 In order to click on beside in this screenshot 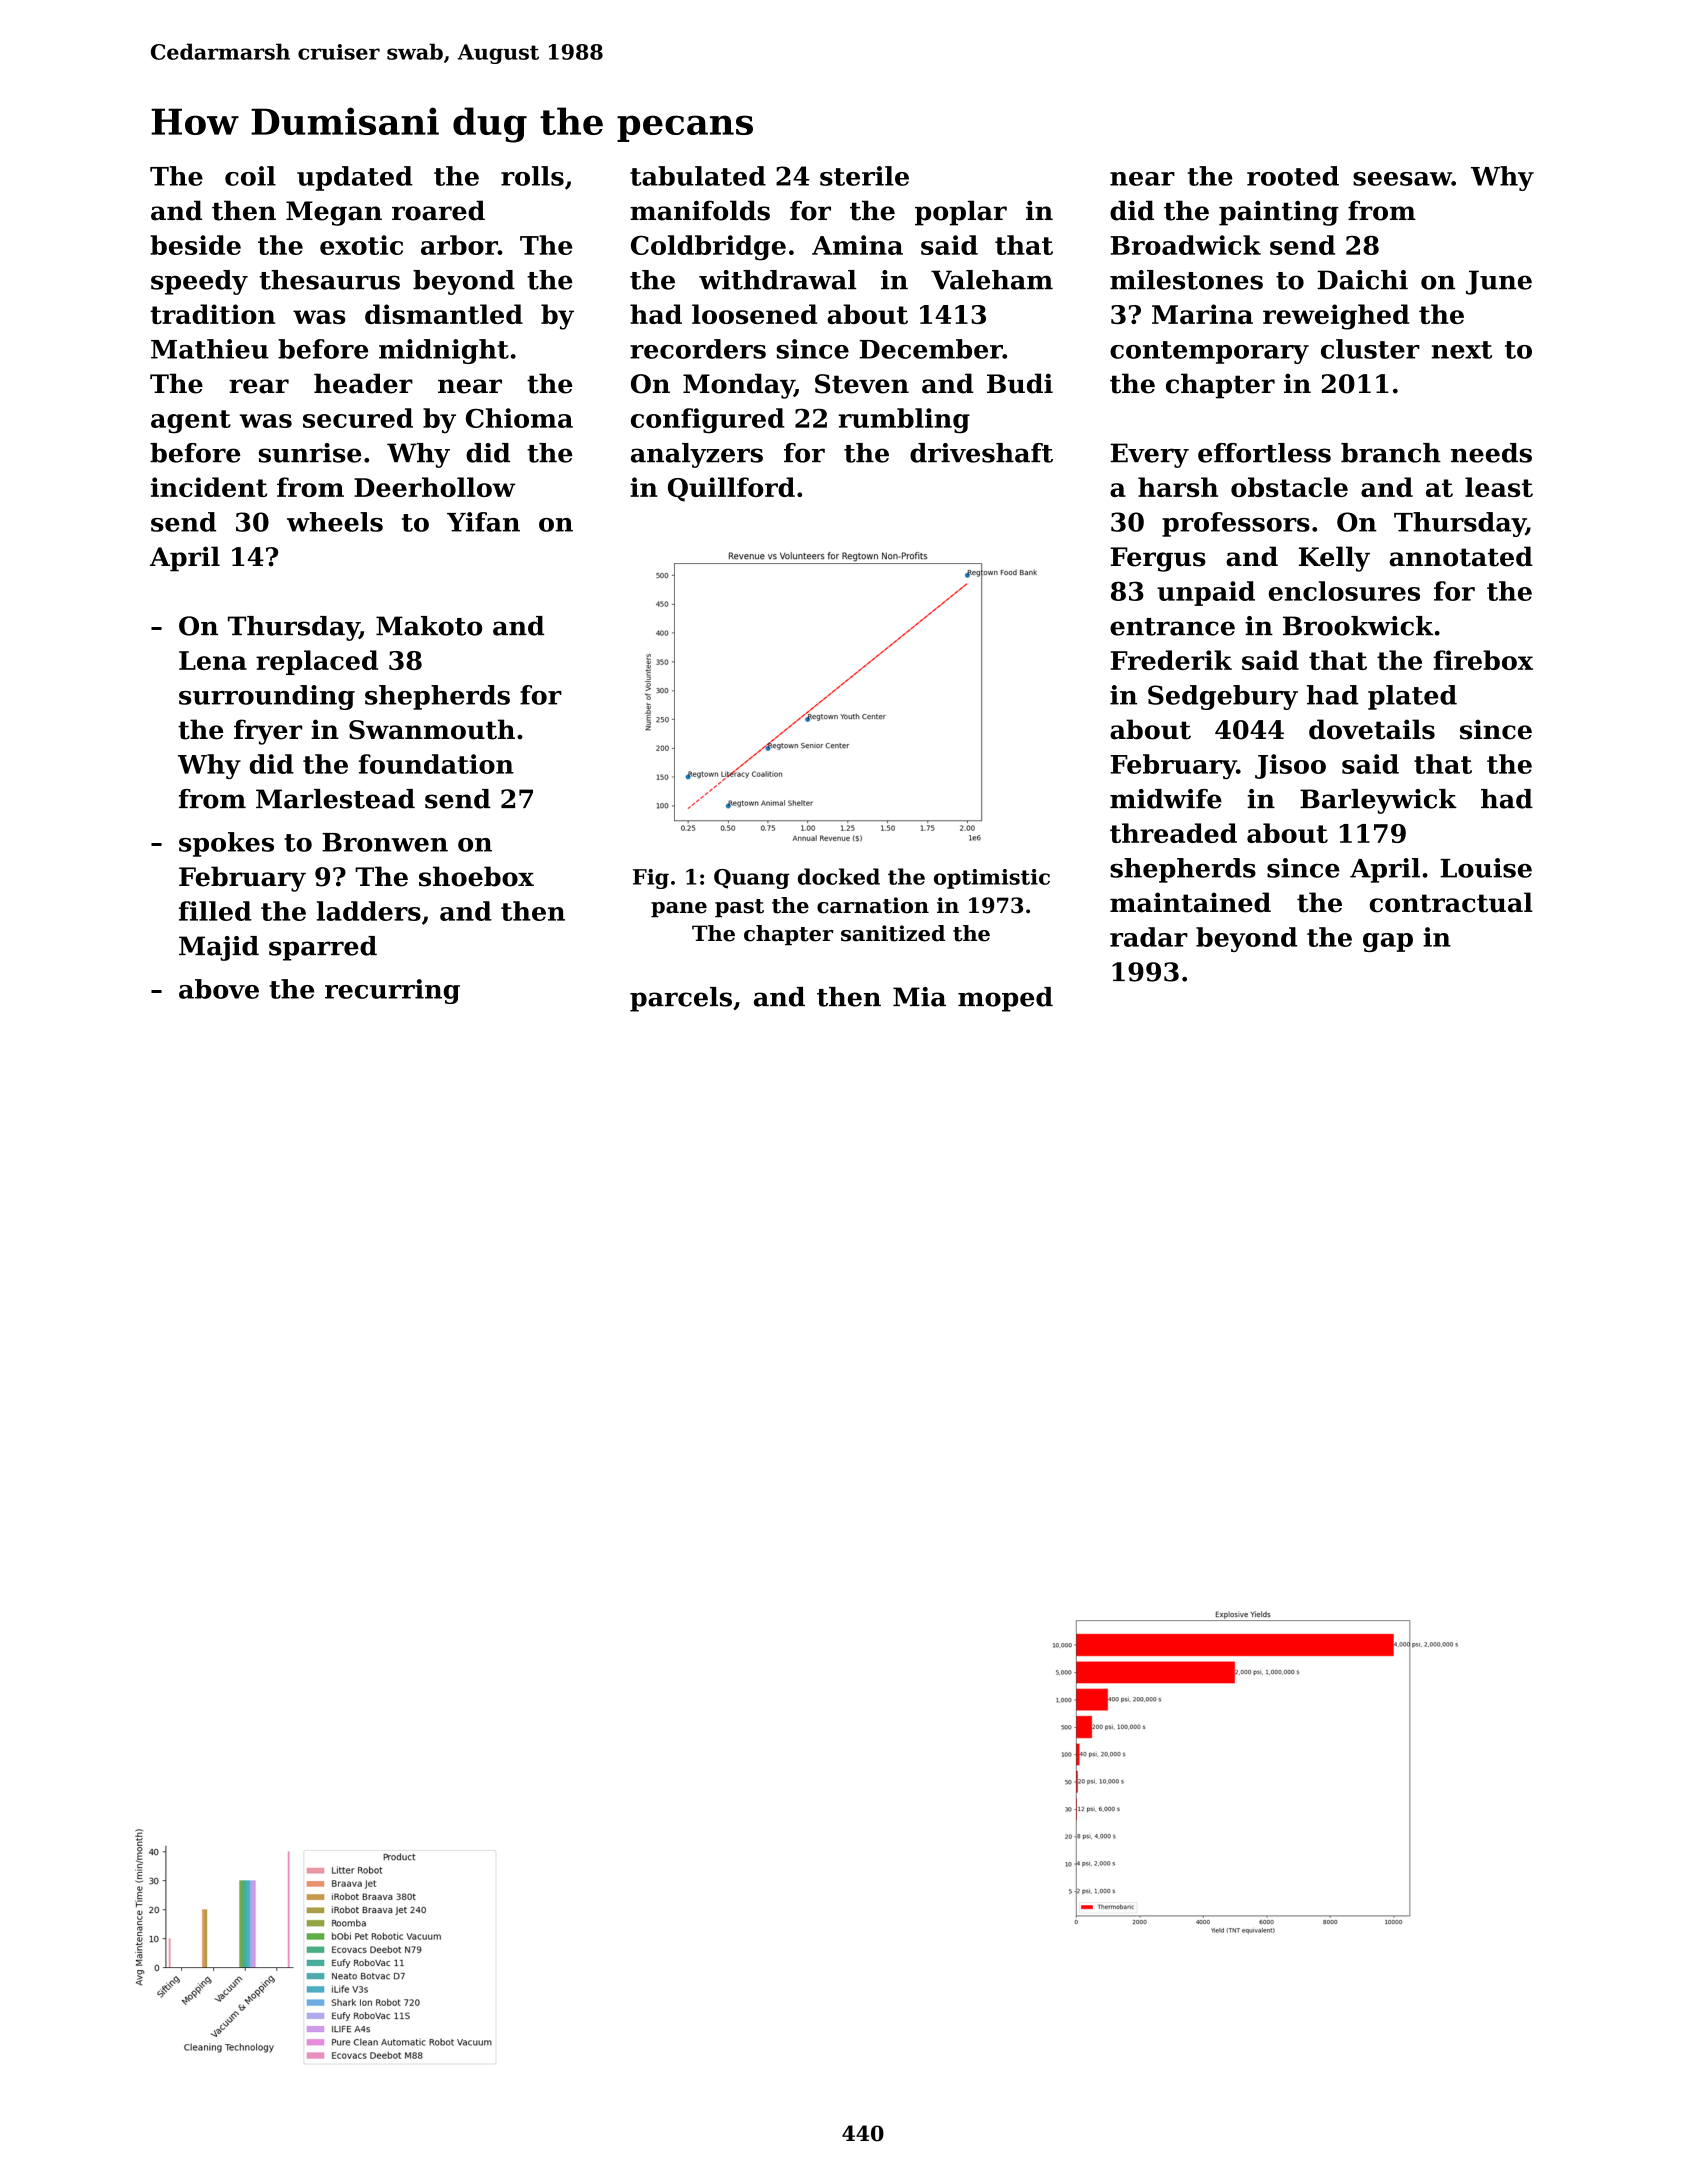, I will do `click(195, 245)`.
